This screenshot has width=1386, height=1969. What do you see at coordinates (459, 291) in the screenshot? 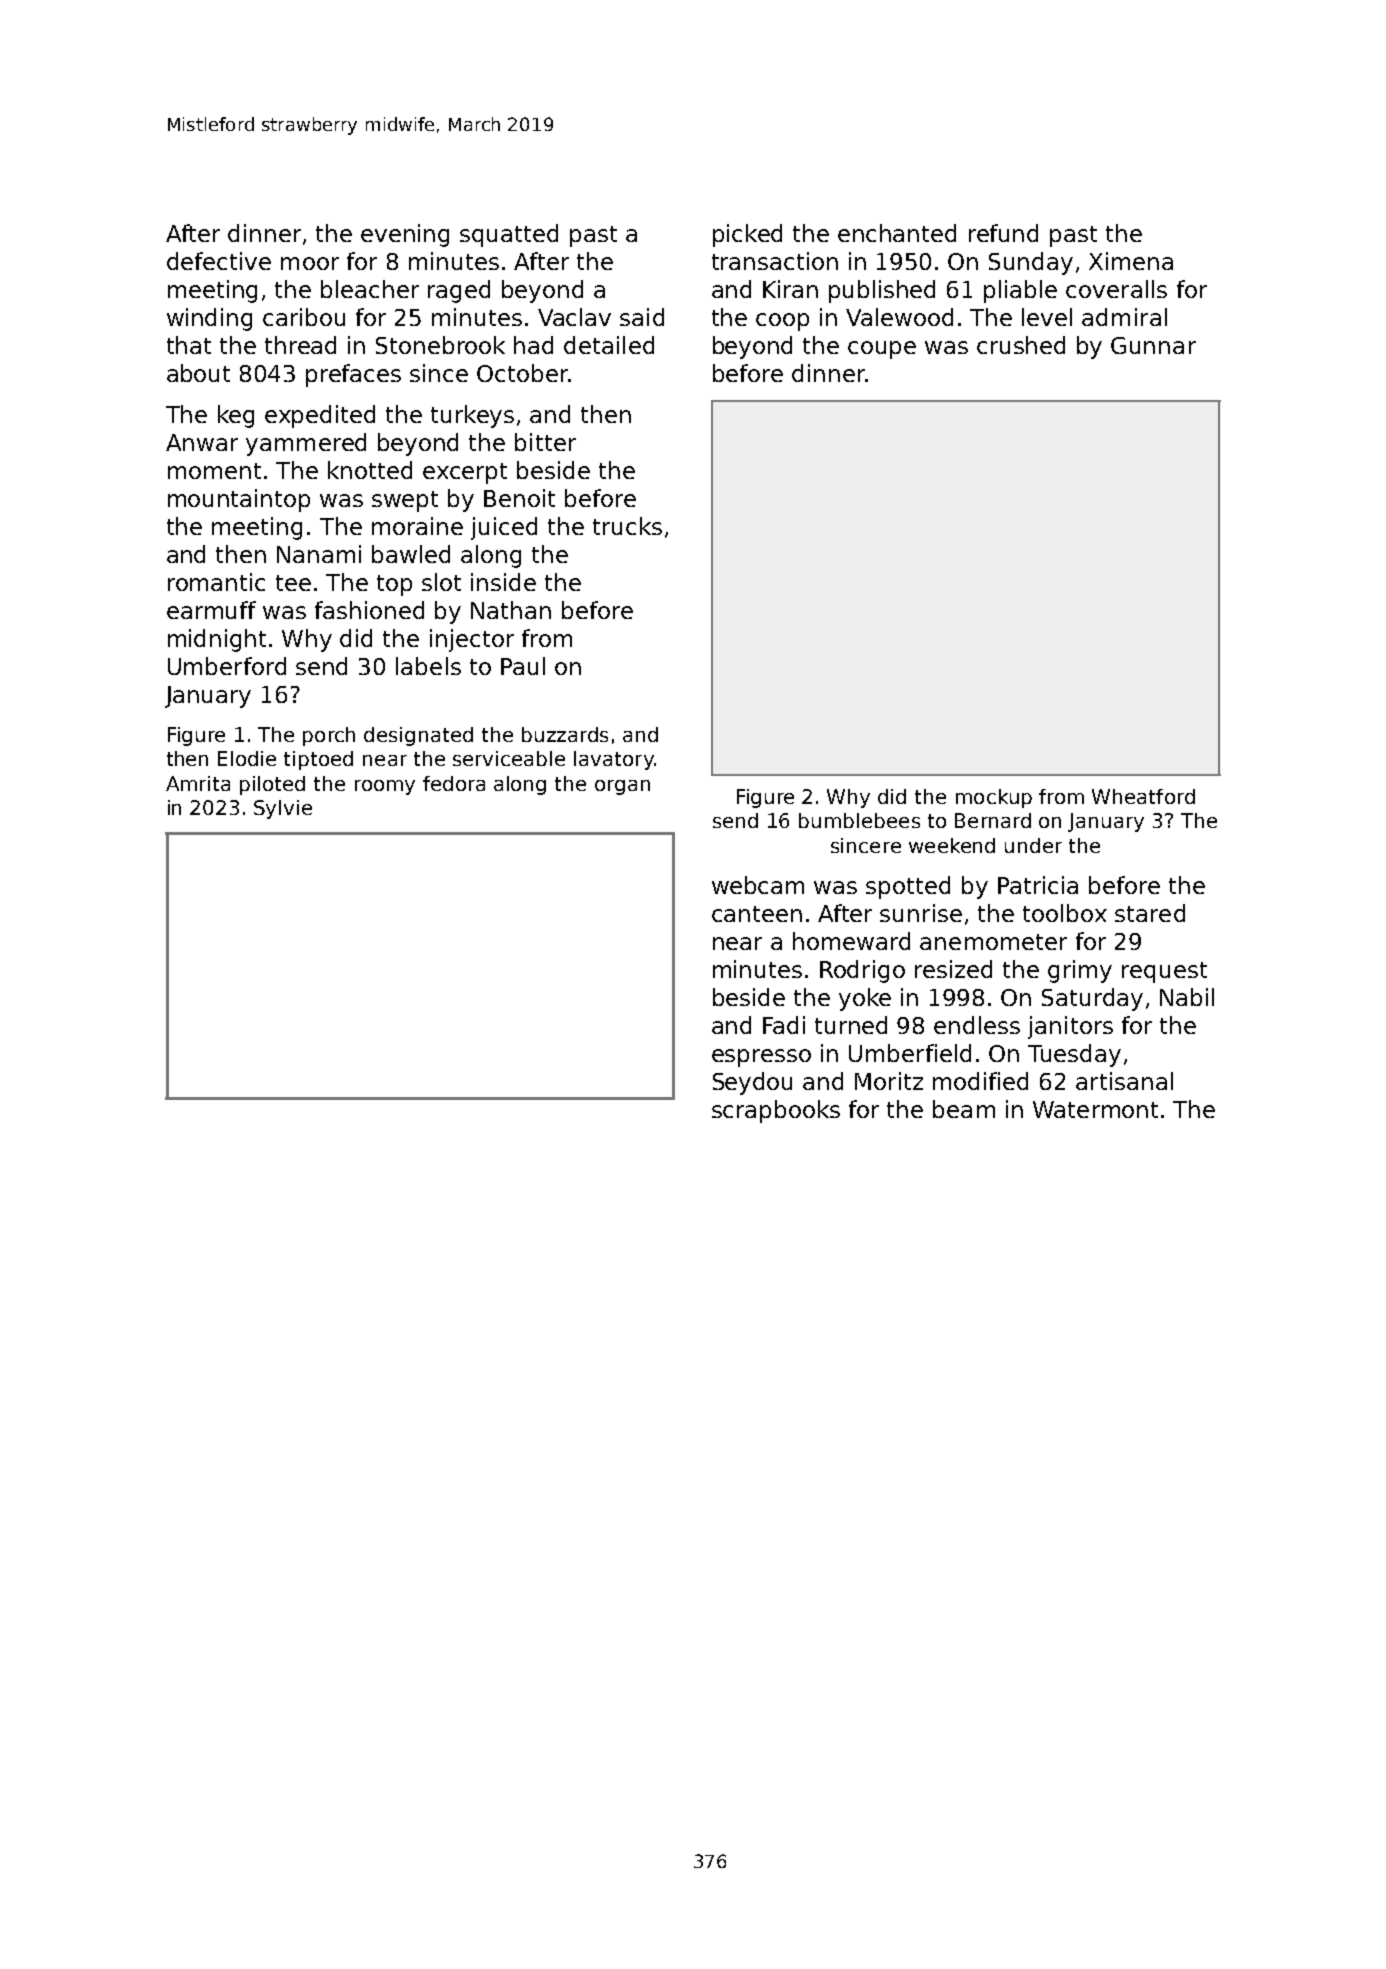
I see `raged` at bounding box center [459, 291].
